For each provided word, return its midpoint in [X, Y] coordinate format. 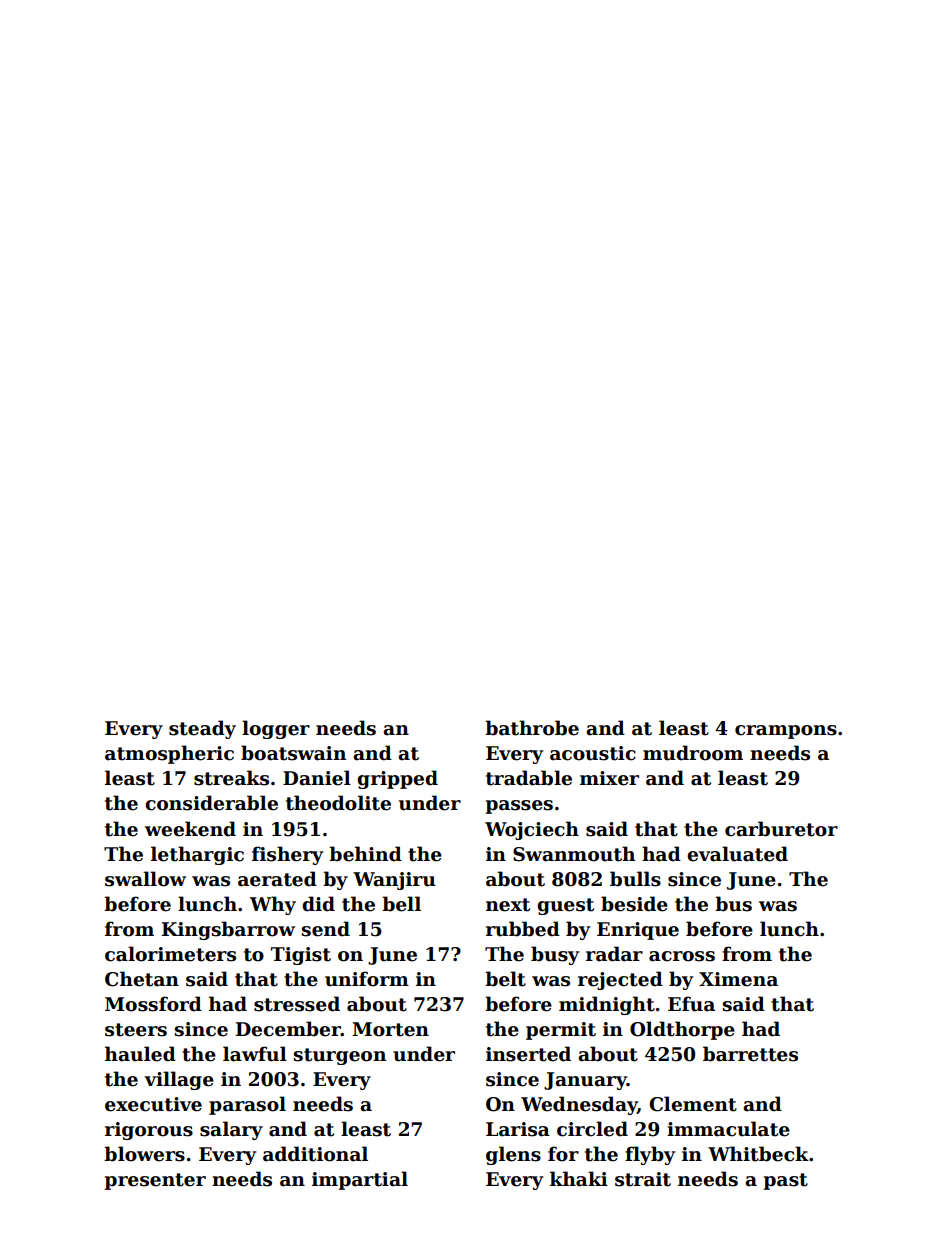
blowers [144, 1154]
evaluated [737, 854]
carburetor [781, 829]
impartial [360, 1180]
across [682, 956]
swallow [145, 879]
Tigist [301, 956]
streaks [231, 778]
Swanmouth [574, 854]
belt [505, 979]
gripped [397, 779]
